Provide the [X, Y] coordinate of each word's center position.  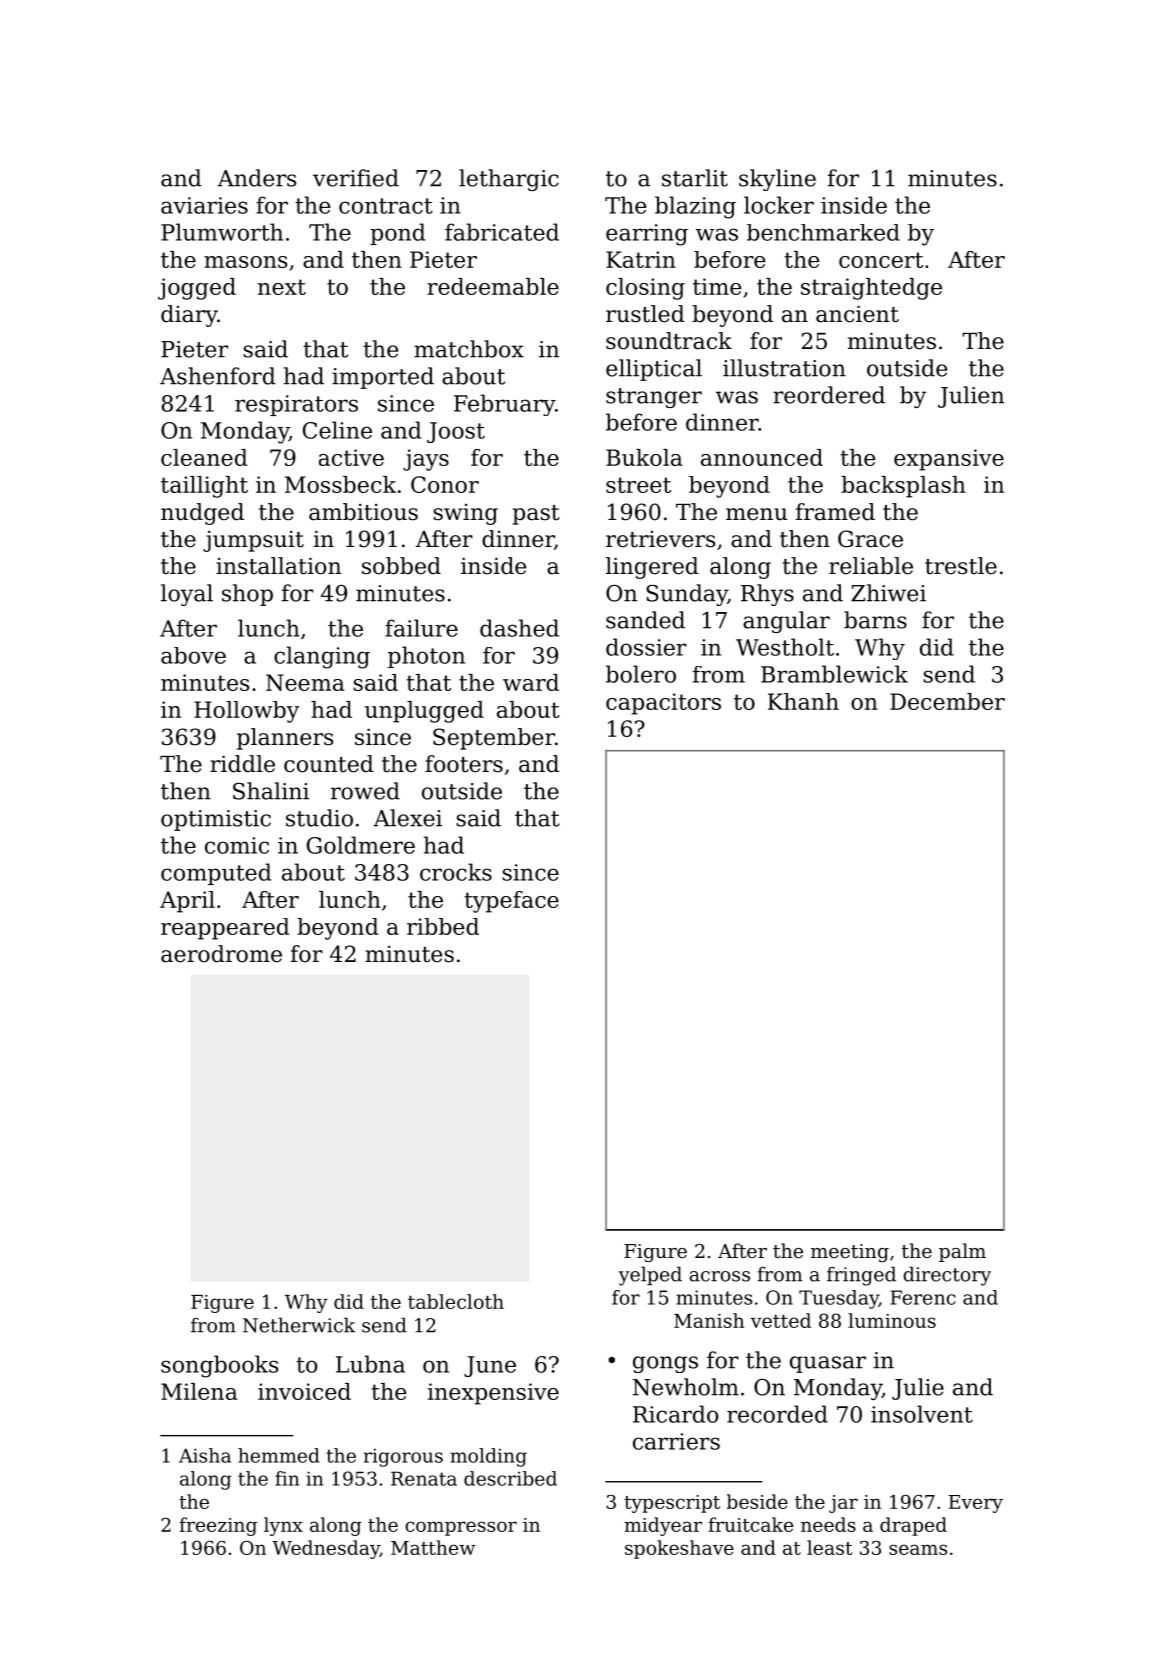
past [536, 515]
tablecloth [456, 1301]
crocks [456, 872]
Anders [256, 178]
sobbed [401, 566]
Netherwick [299, 1325]
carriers [676, 1441]
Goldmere [361, 845]
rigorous [403, 1457]
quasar [828, 1364]
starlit [695, 178]
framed [835, 512]
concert [881, 260]
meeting [850, 1253]
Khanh [803, 701]
